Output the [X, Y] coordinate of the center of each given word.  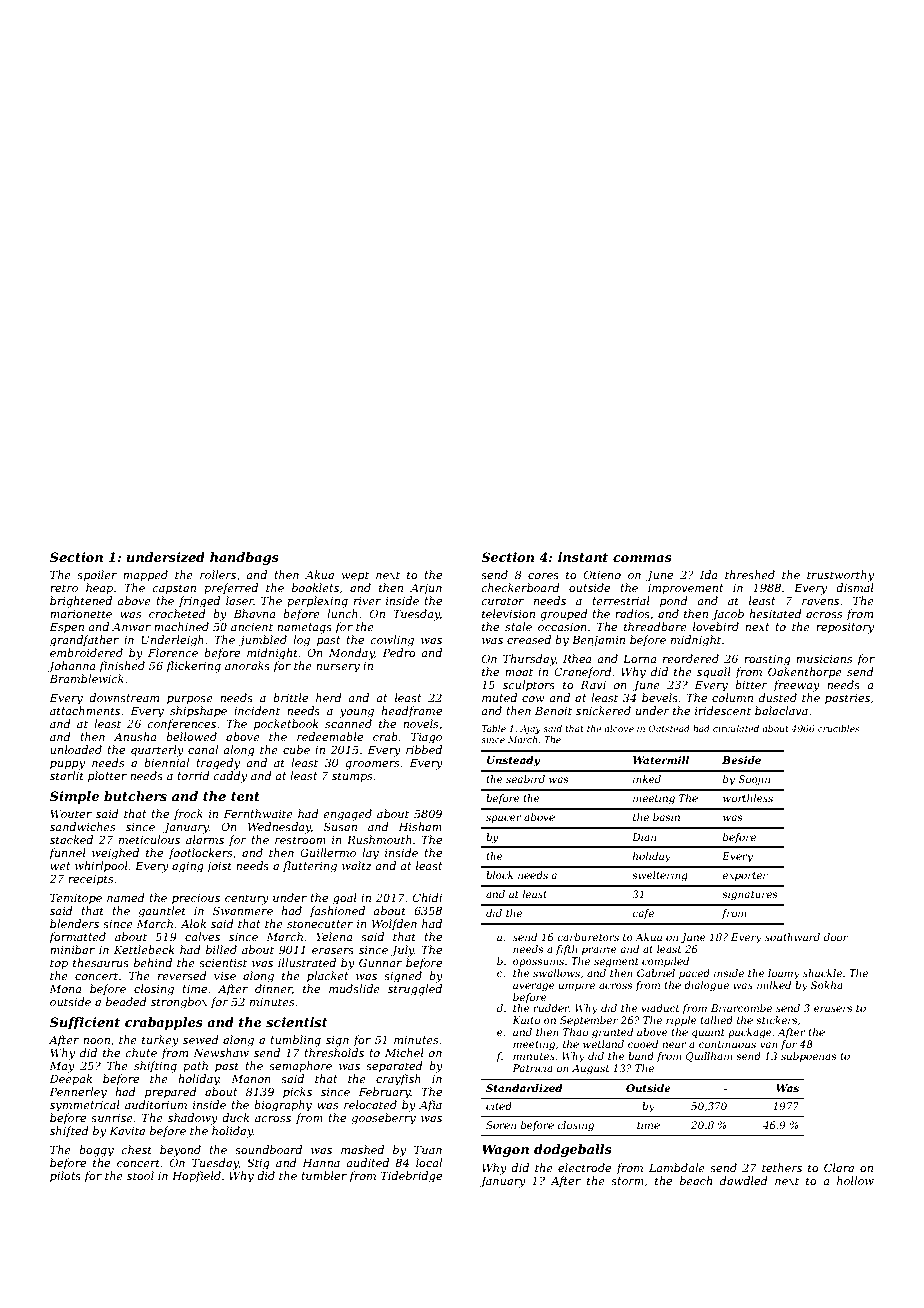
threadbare [655, 626]
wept [355, 576]
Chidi [427, 897]
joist [218, 867]
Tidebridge [411, 1177]
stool [140, 1175]
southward [792, 937]
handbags [244, 558]
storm [627, 1181]
